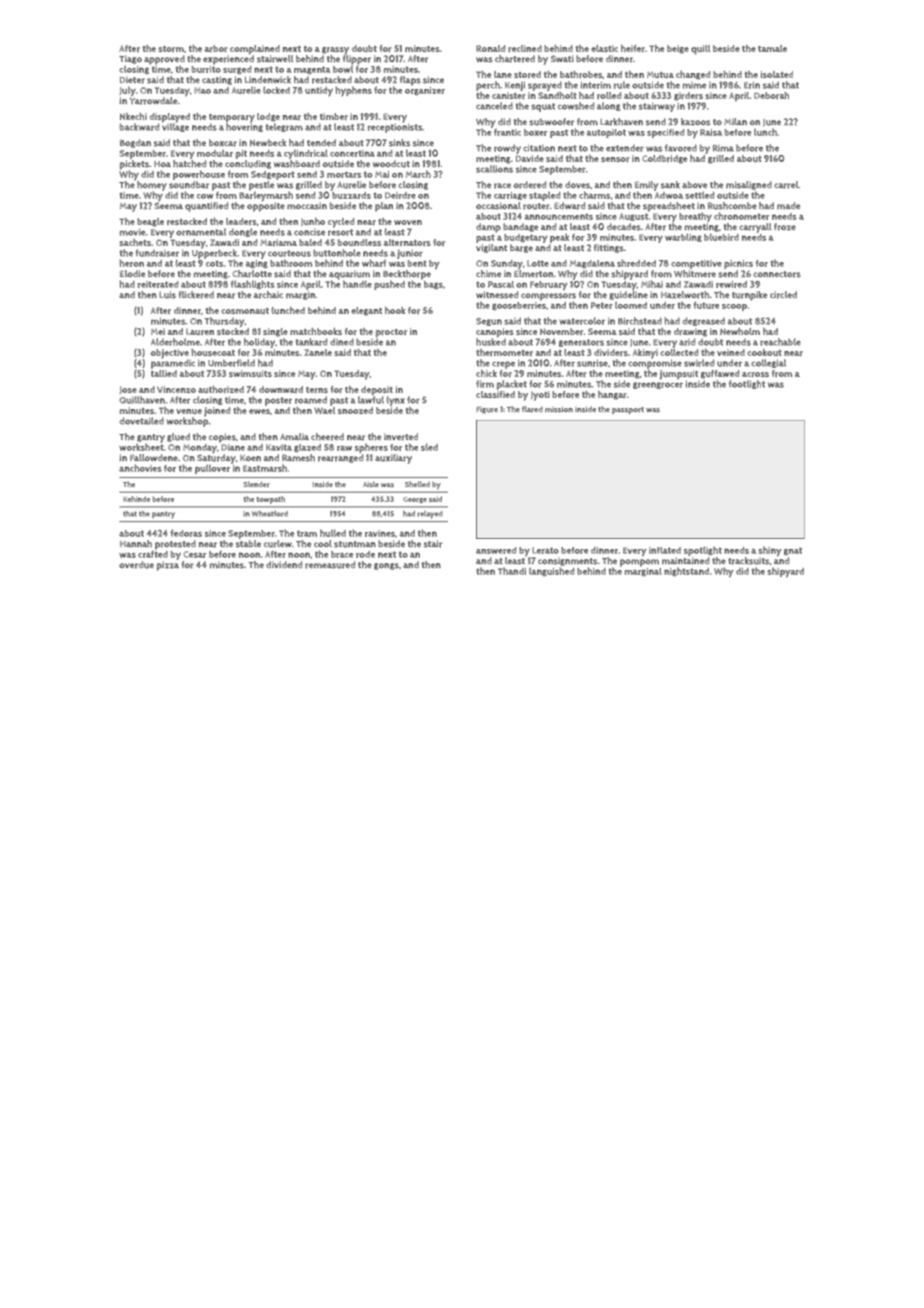  What do you see at coordinates (259, 343) in the page?
I see `holiday` at bounding box center [259, 343].
